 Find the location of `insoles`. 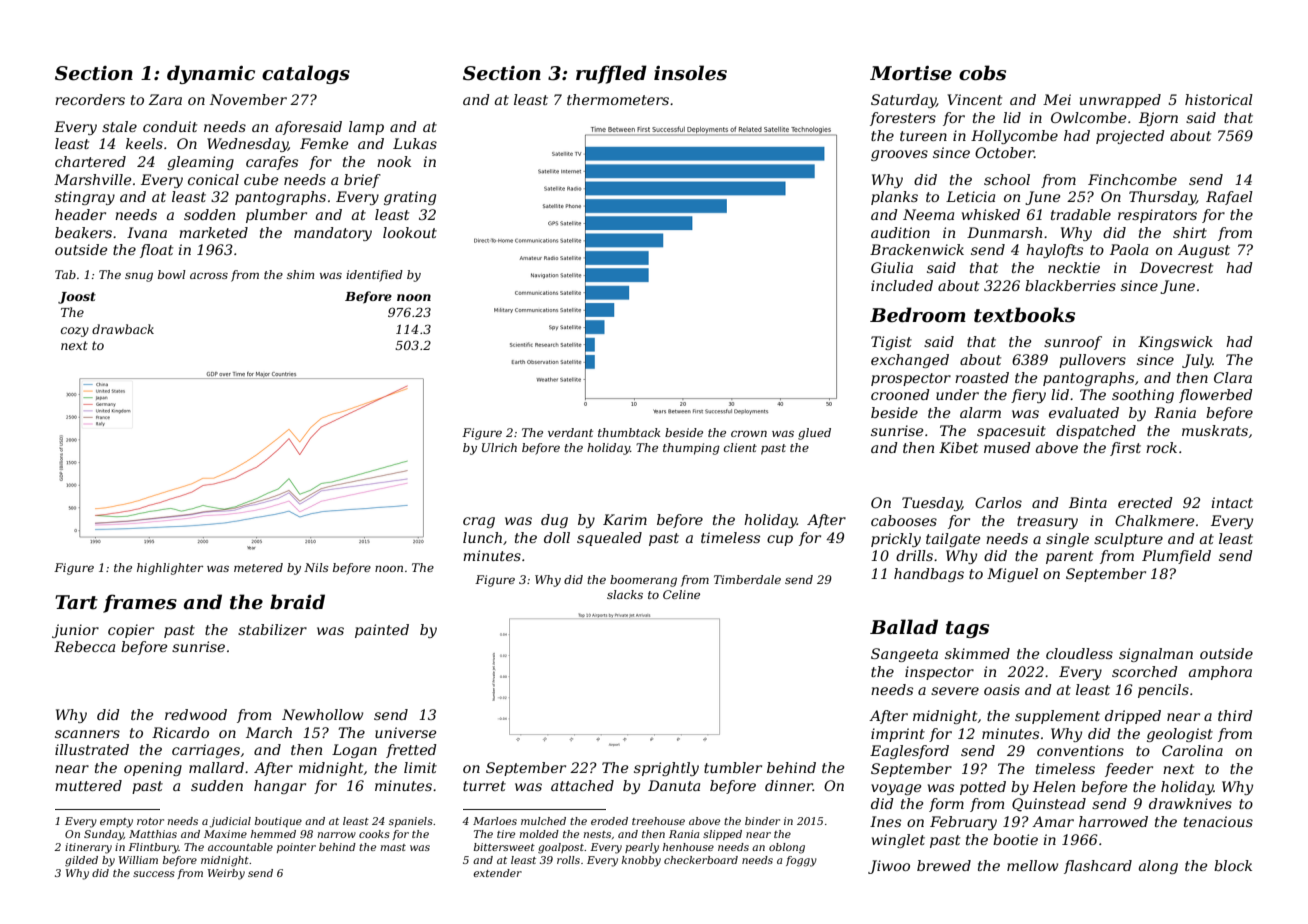

insoles is located at coordinates (690, 73).
